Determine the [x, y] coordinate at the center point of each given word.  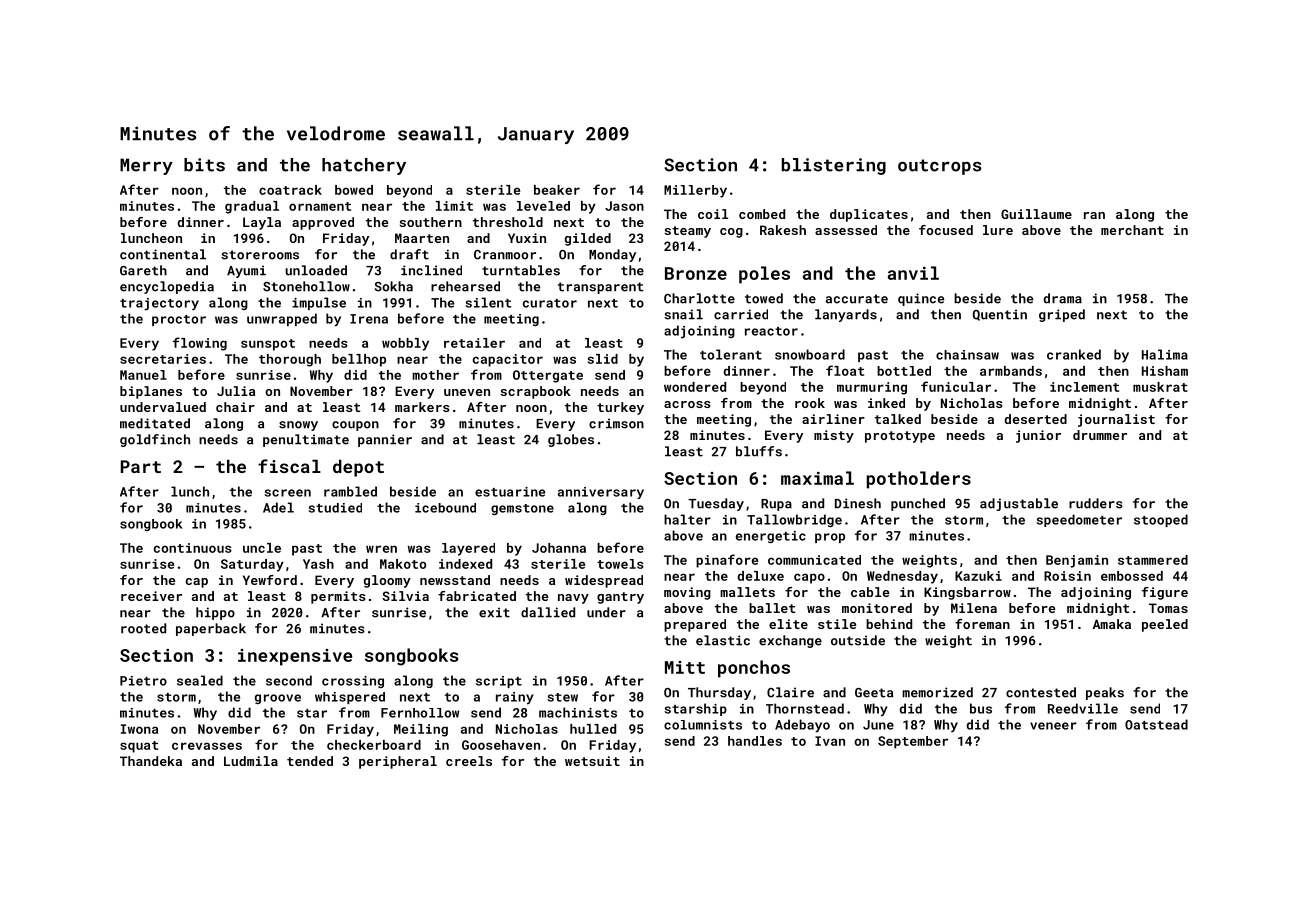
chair [235, 407]
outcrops [940, 167]
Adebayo [802, 726]
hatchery [364, 166]
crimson [616, 423]
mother [435, 375]
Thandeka [151, 761]
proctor [179, 320]
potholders [919, 480]
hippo [215, 613]
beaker [557, 190]
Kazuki [978, 576]
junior [1038, 436]
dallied [548, 612]
